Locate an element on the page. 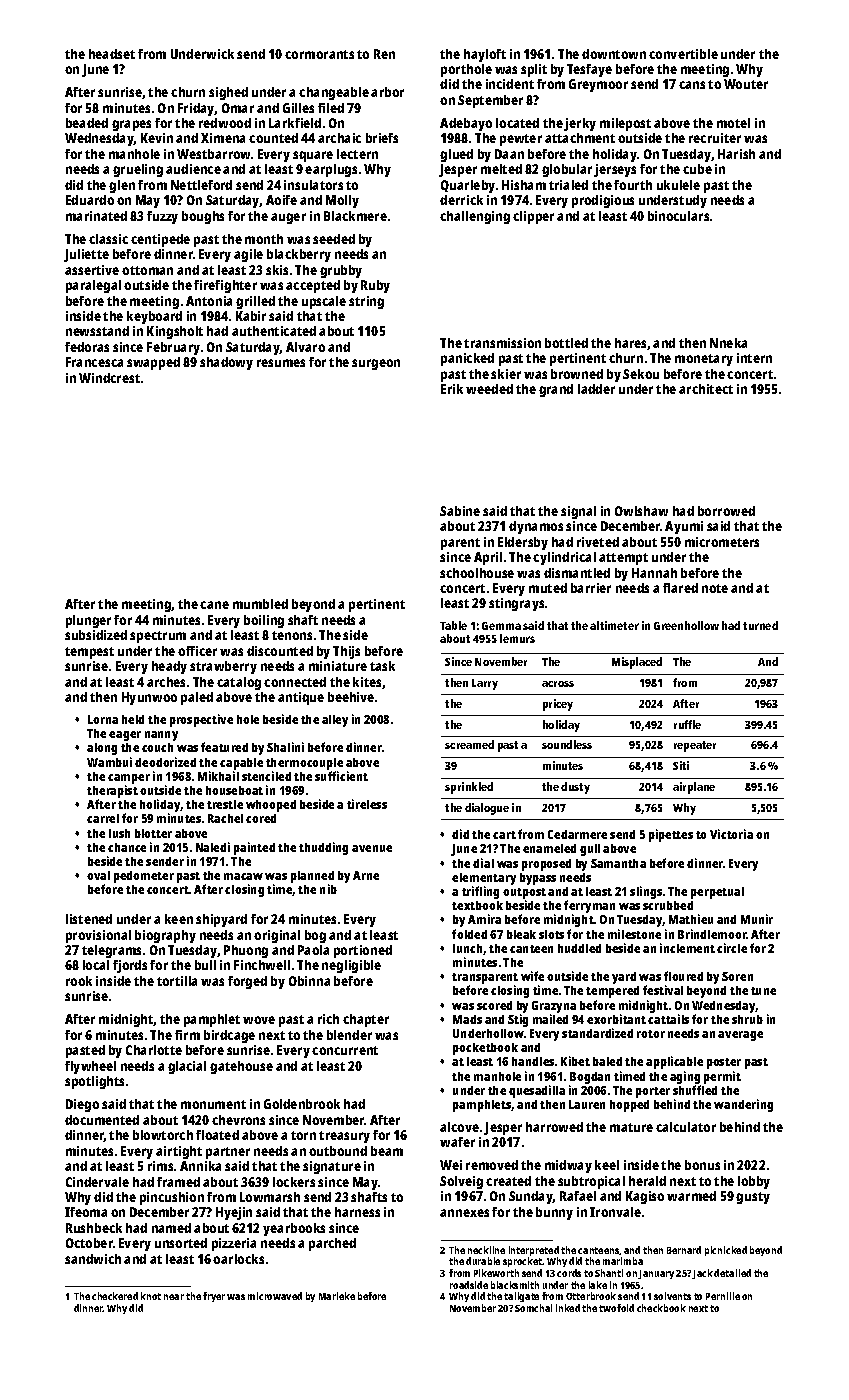 The image size is (849, 1400). headset is located at coordinates (112, 54).
